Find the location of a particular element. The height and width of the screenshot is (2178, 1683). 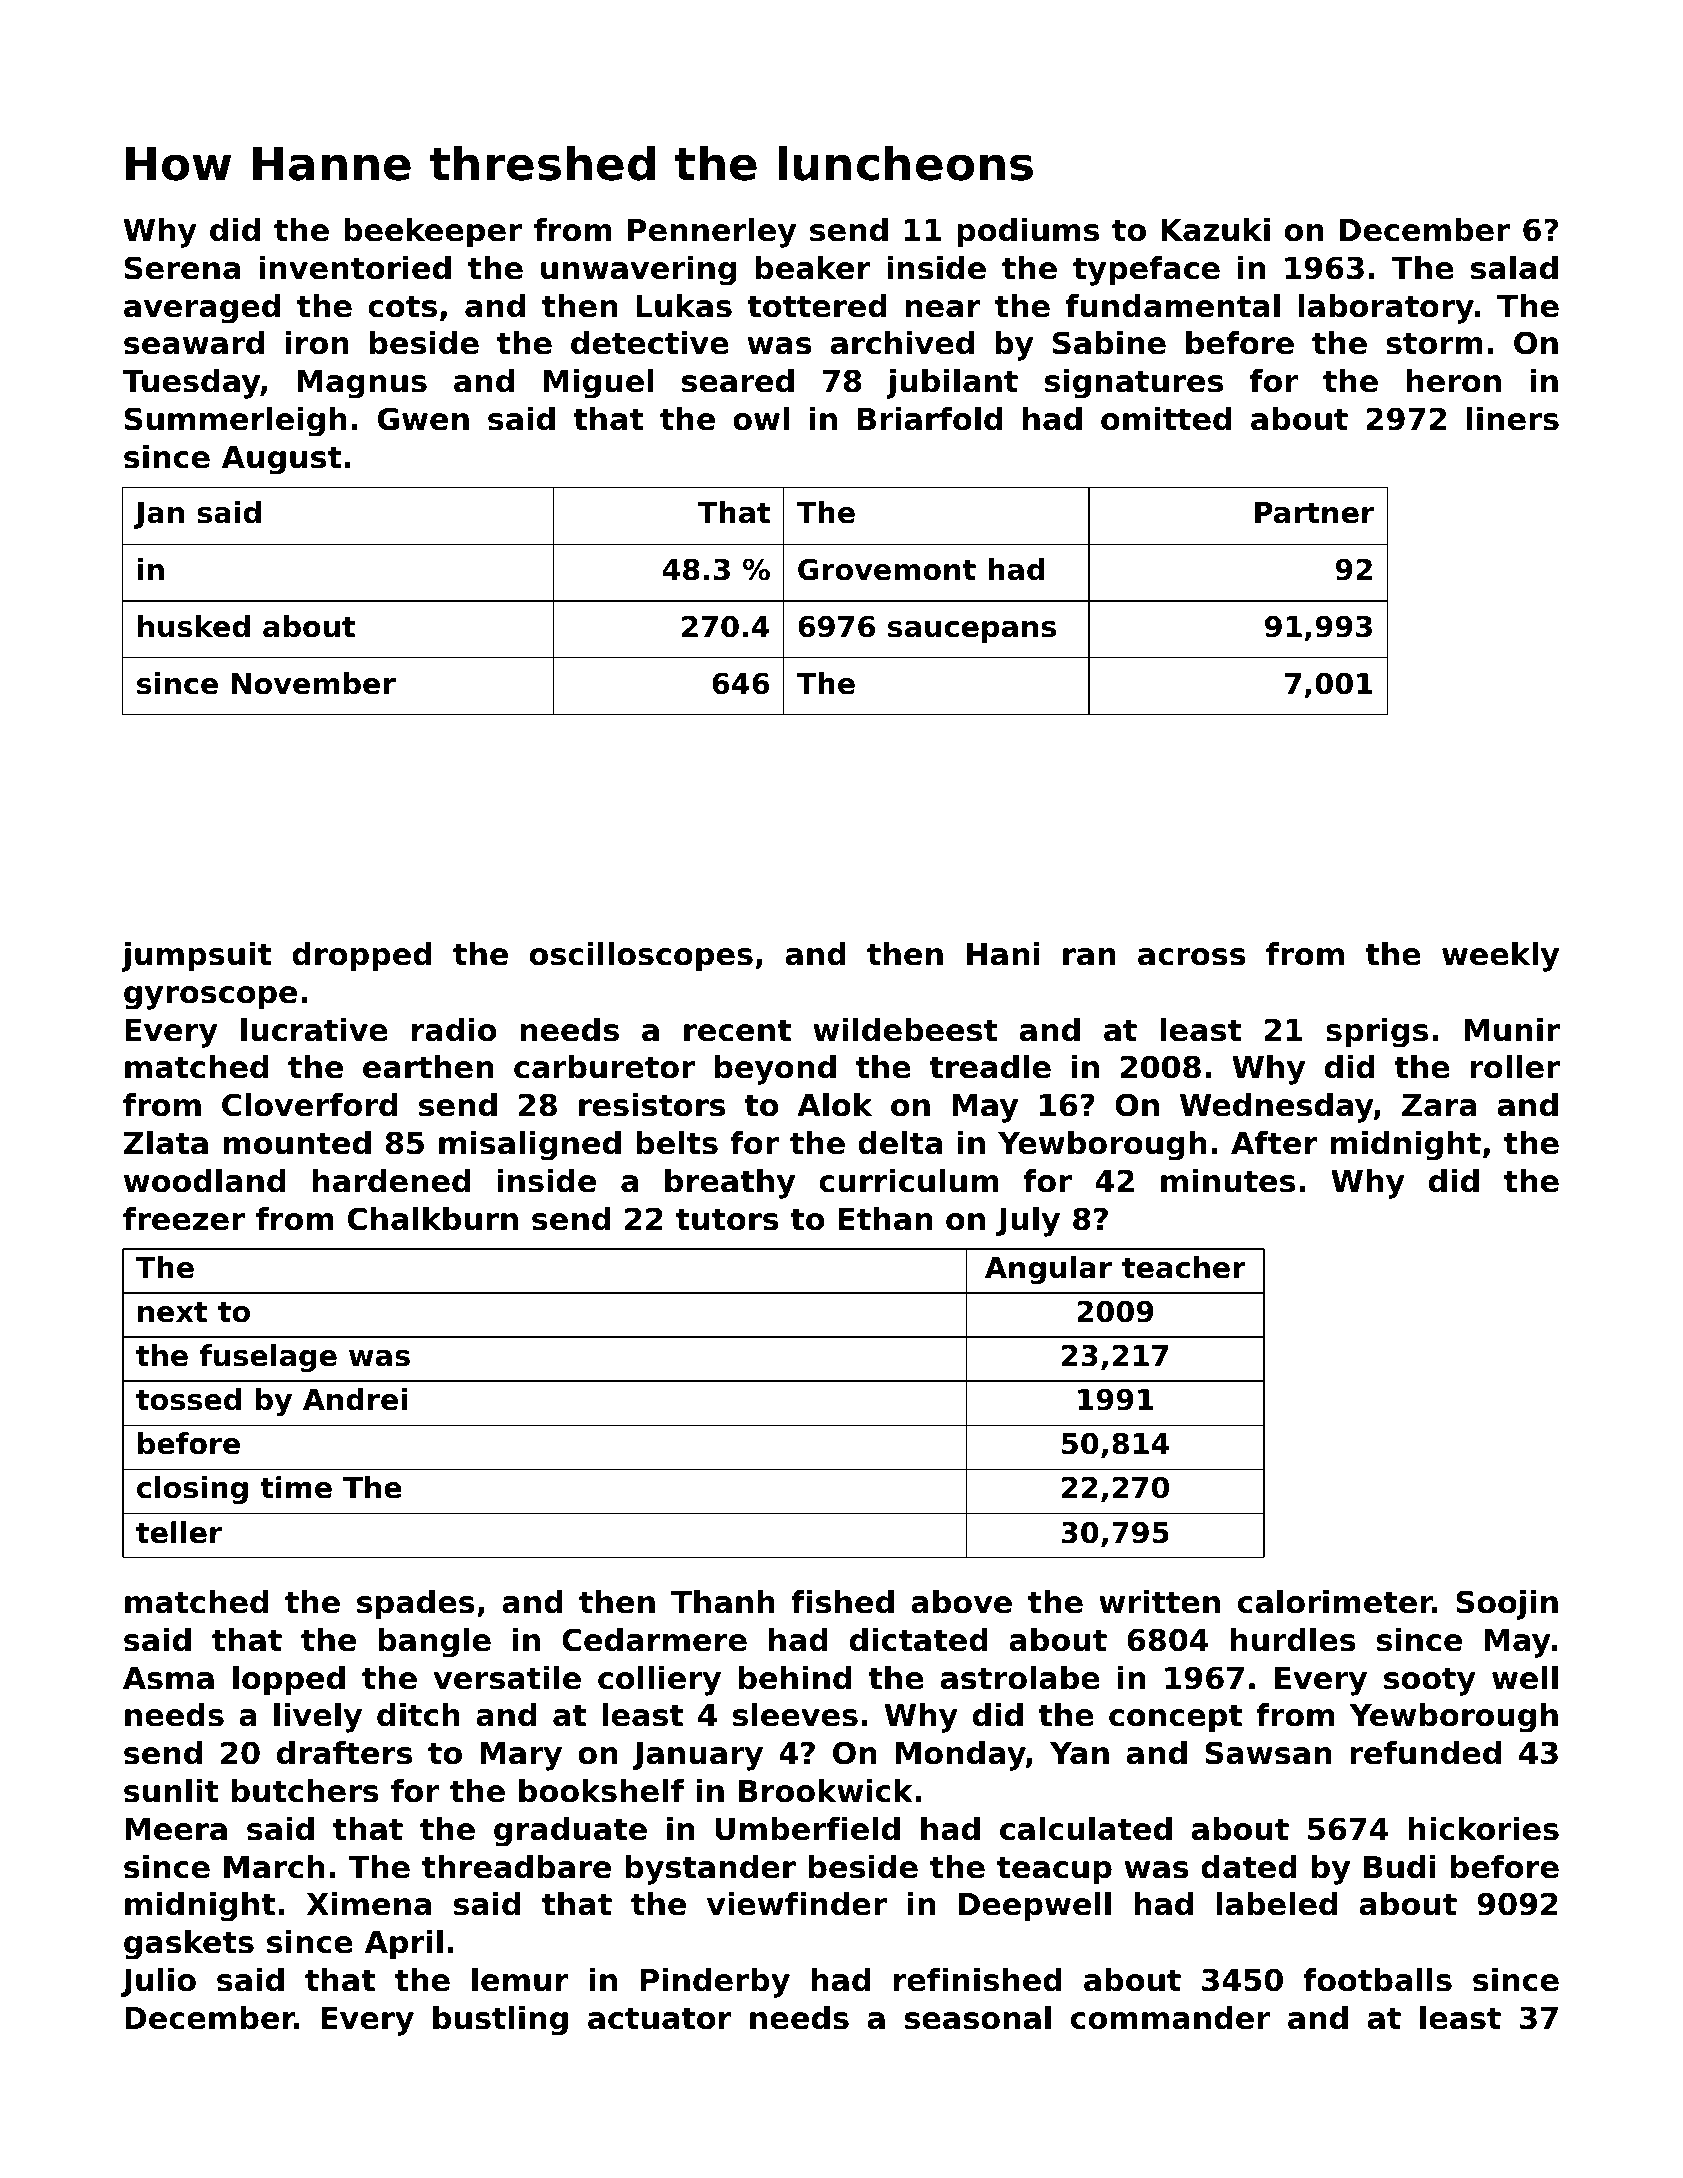

dropped is located at coordinates (362, 957).
